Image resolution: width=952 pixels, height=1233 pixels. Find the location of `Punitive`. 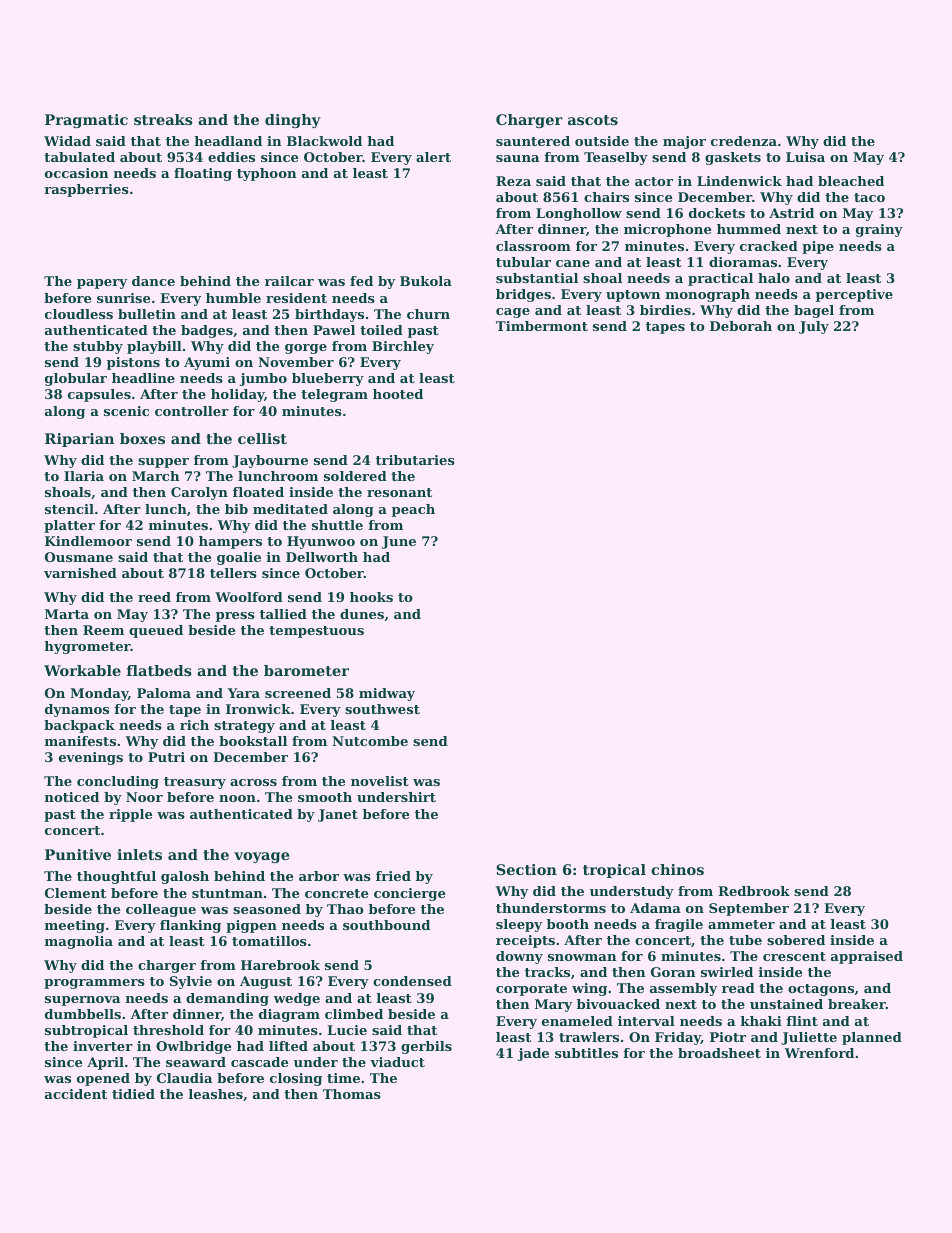

Punitive is located at coordinates (78, 854).
